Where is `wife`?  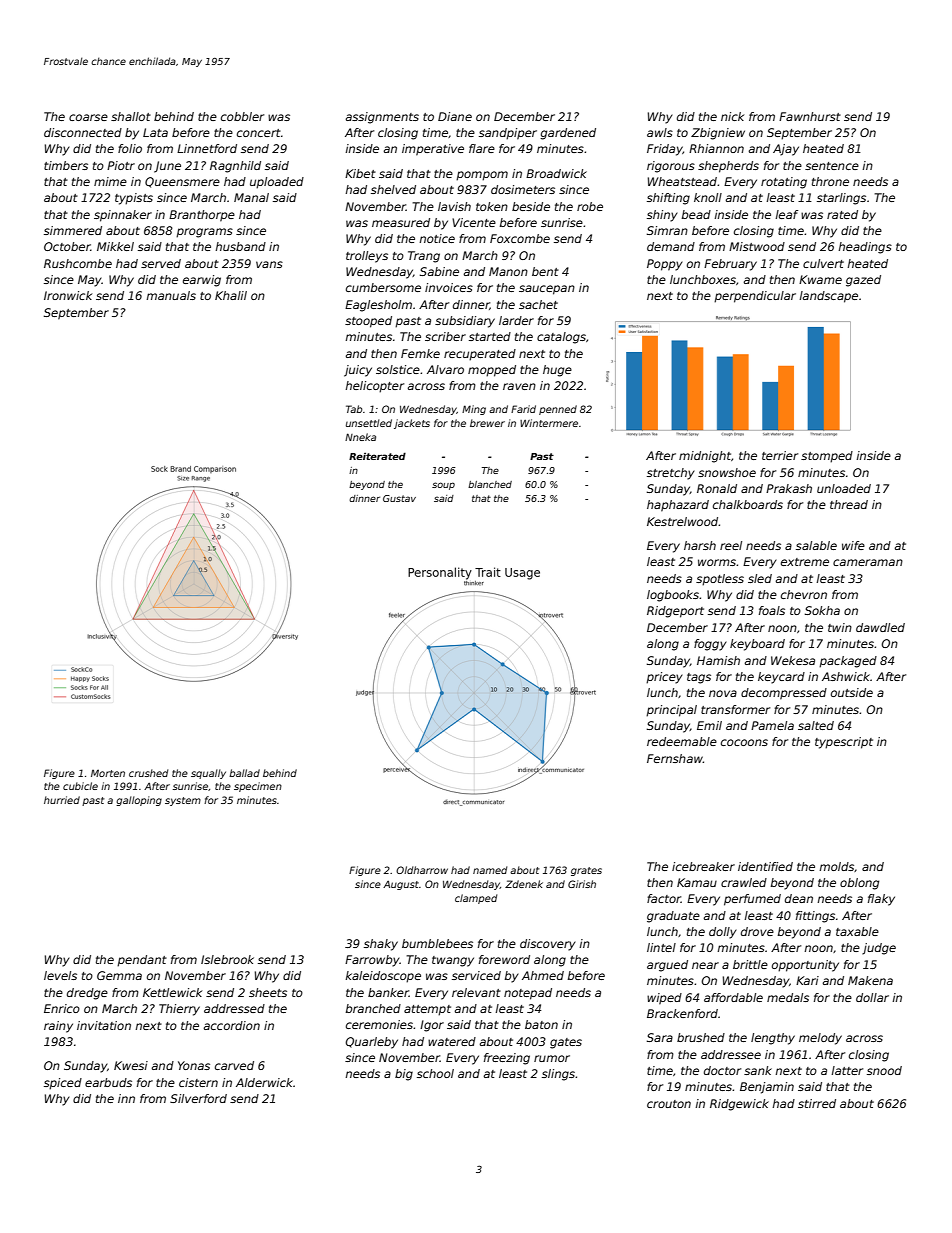
wife is located at coordinates (853, 545).
